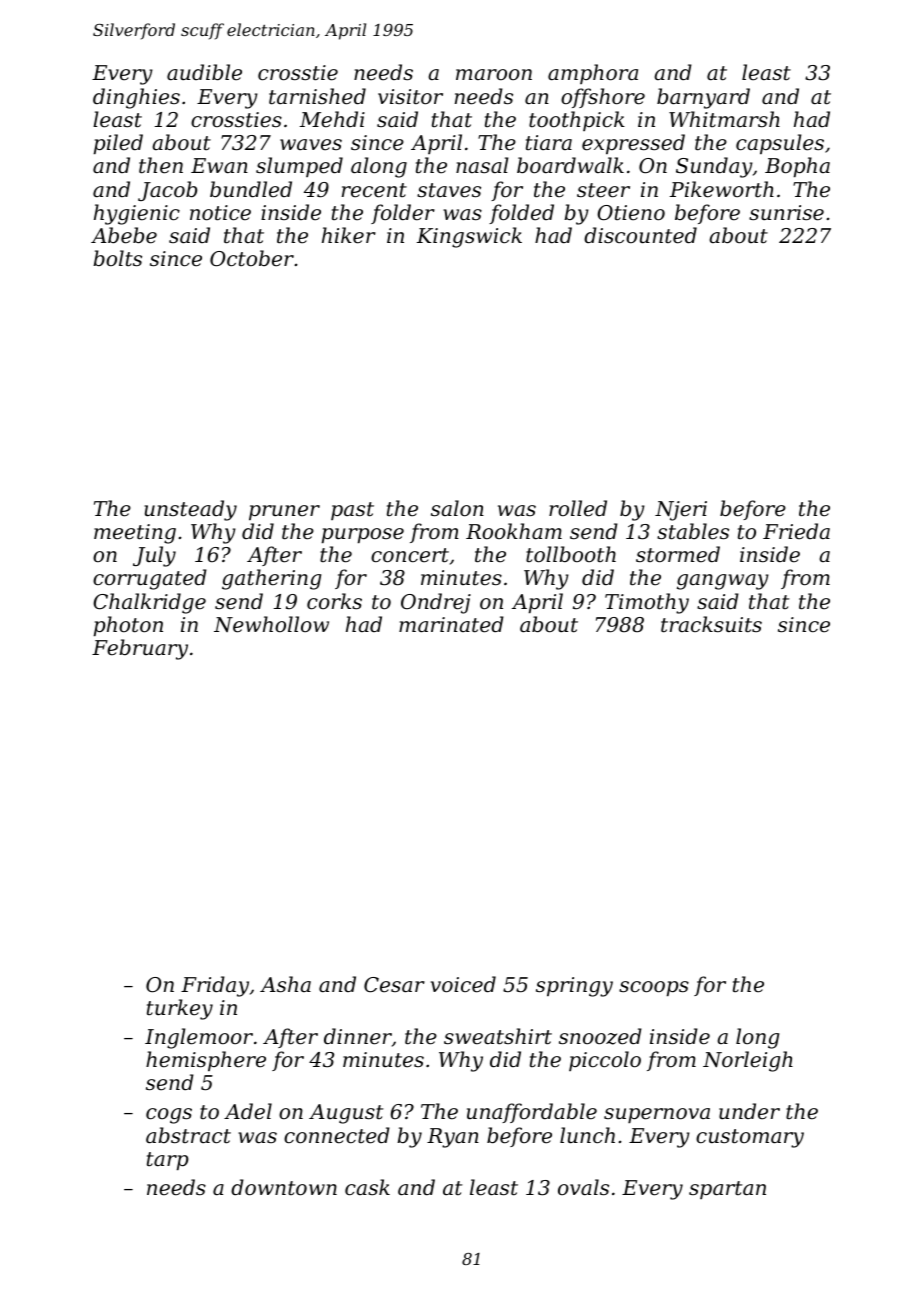 This image has height=1311, width=924. I want to click on February, so click(140, 649).
